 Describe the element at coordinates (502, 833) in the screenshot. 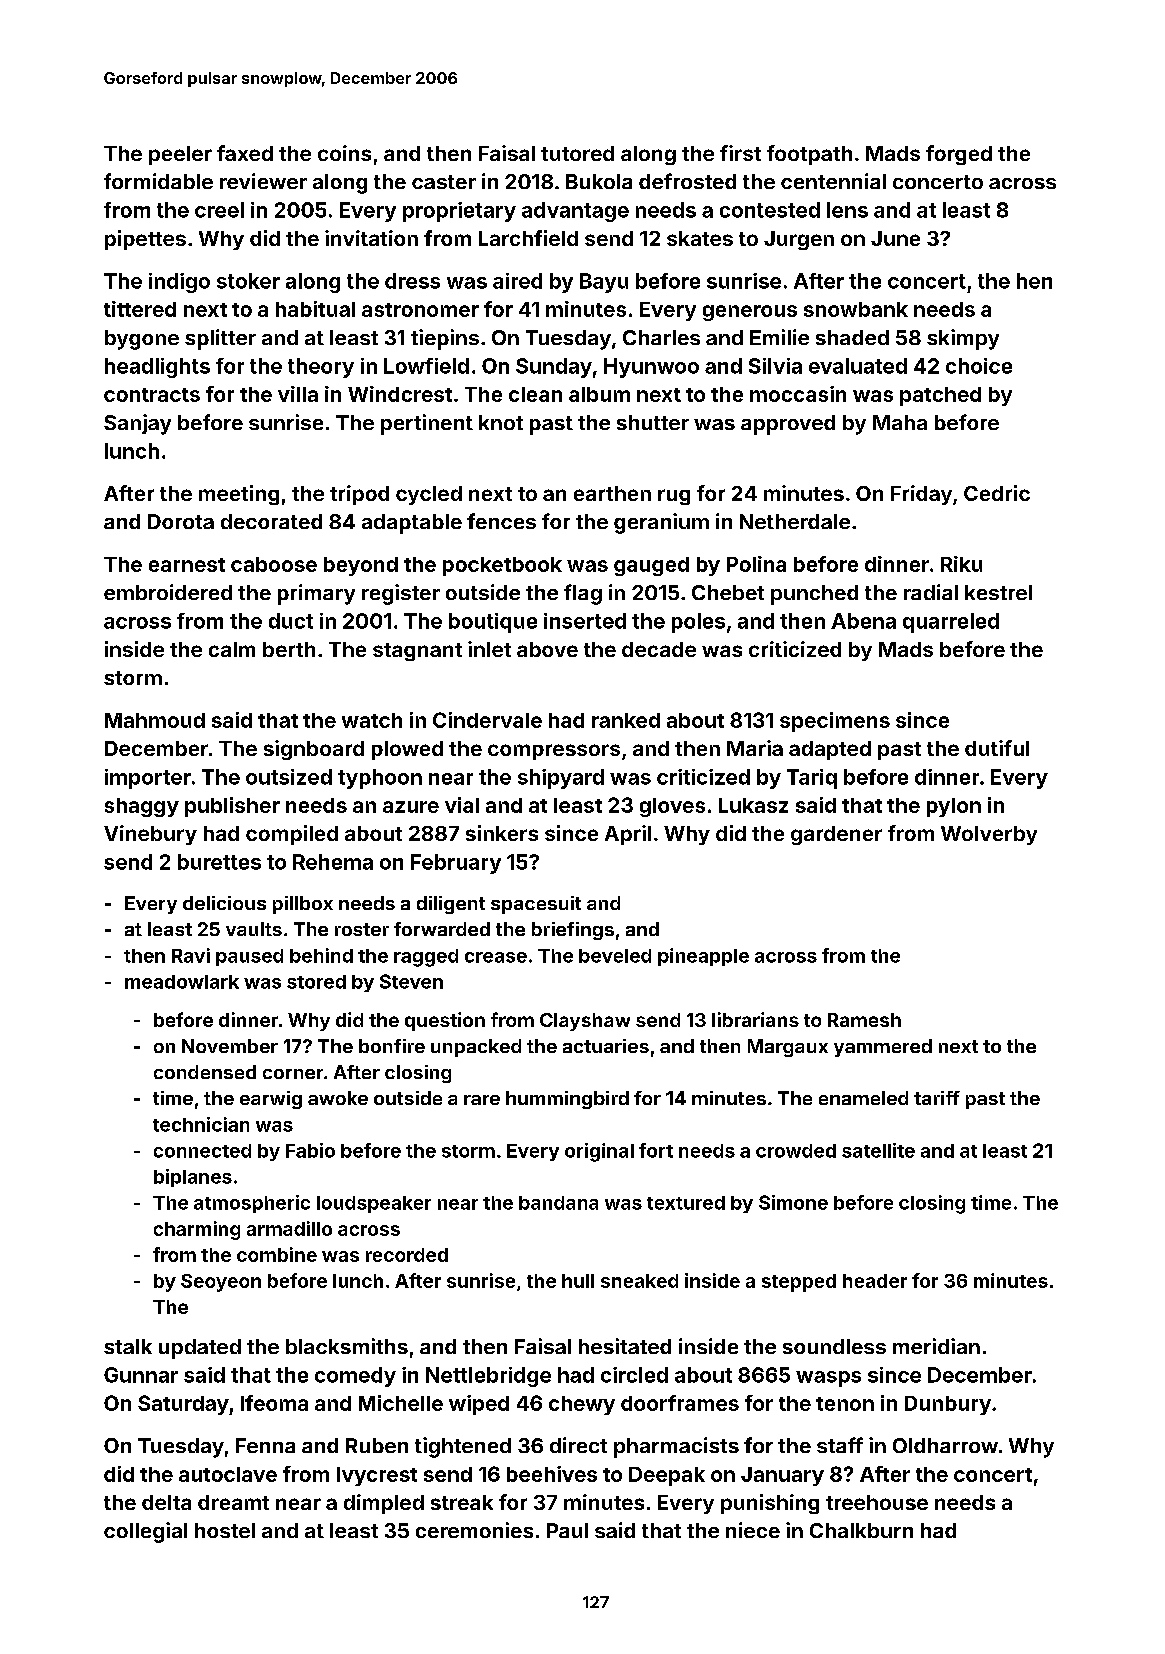

I see `sinkers` at that location.
